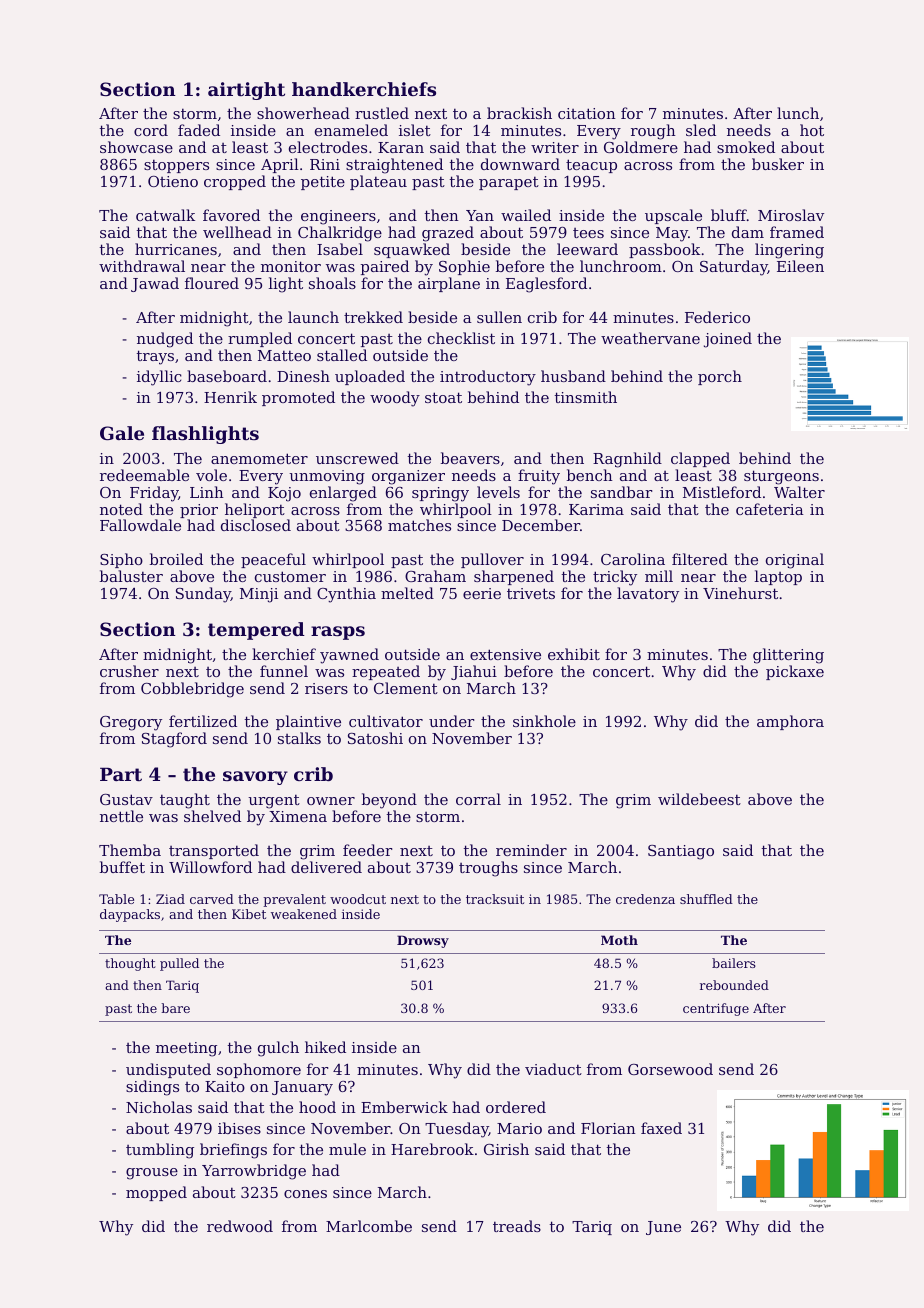 The height and width of the screenshot is (1308, 924). What do you see at coordinates (517, 1226) in the screenshot?
I see `treads` at bounding box center [517, 1226].
